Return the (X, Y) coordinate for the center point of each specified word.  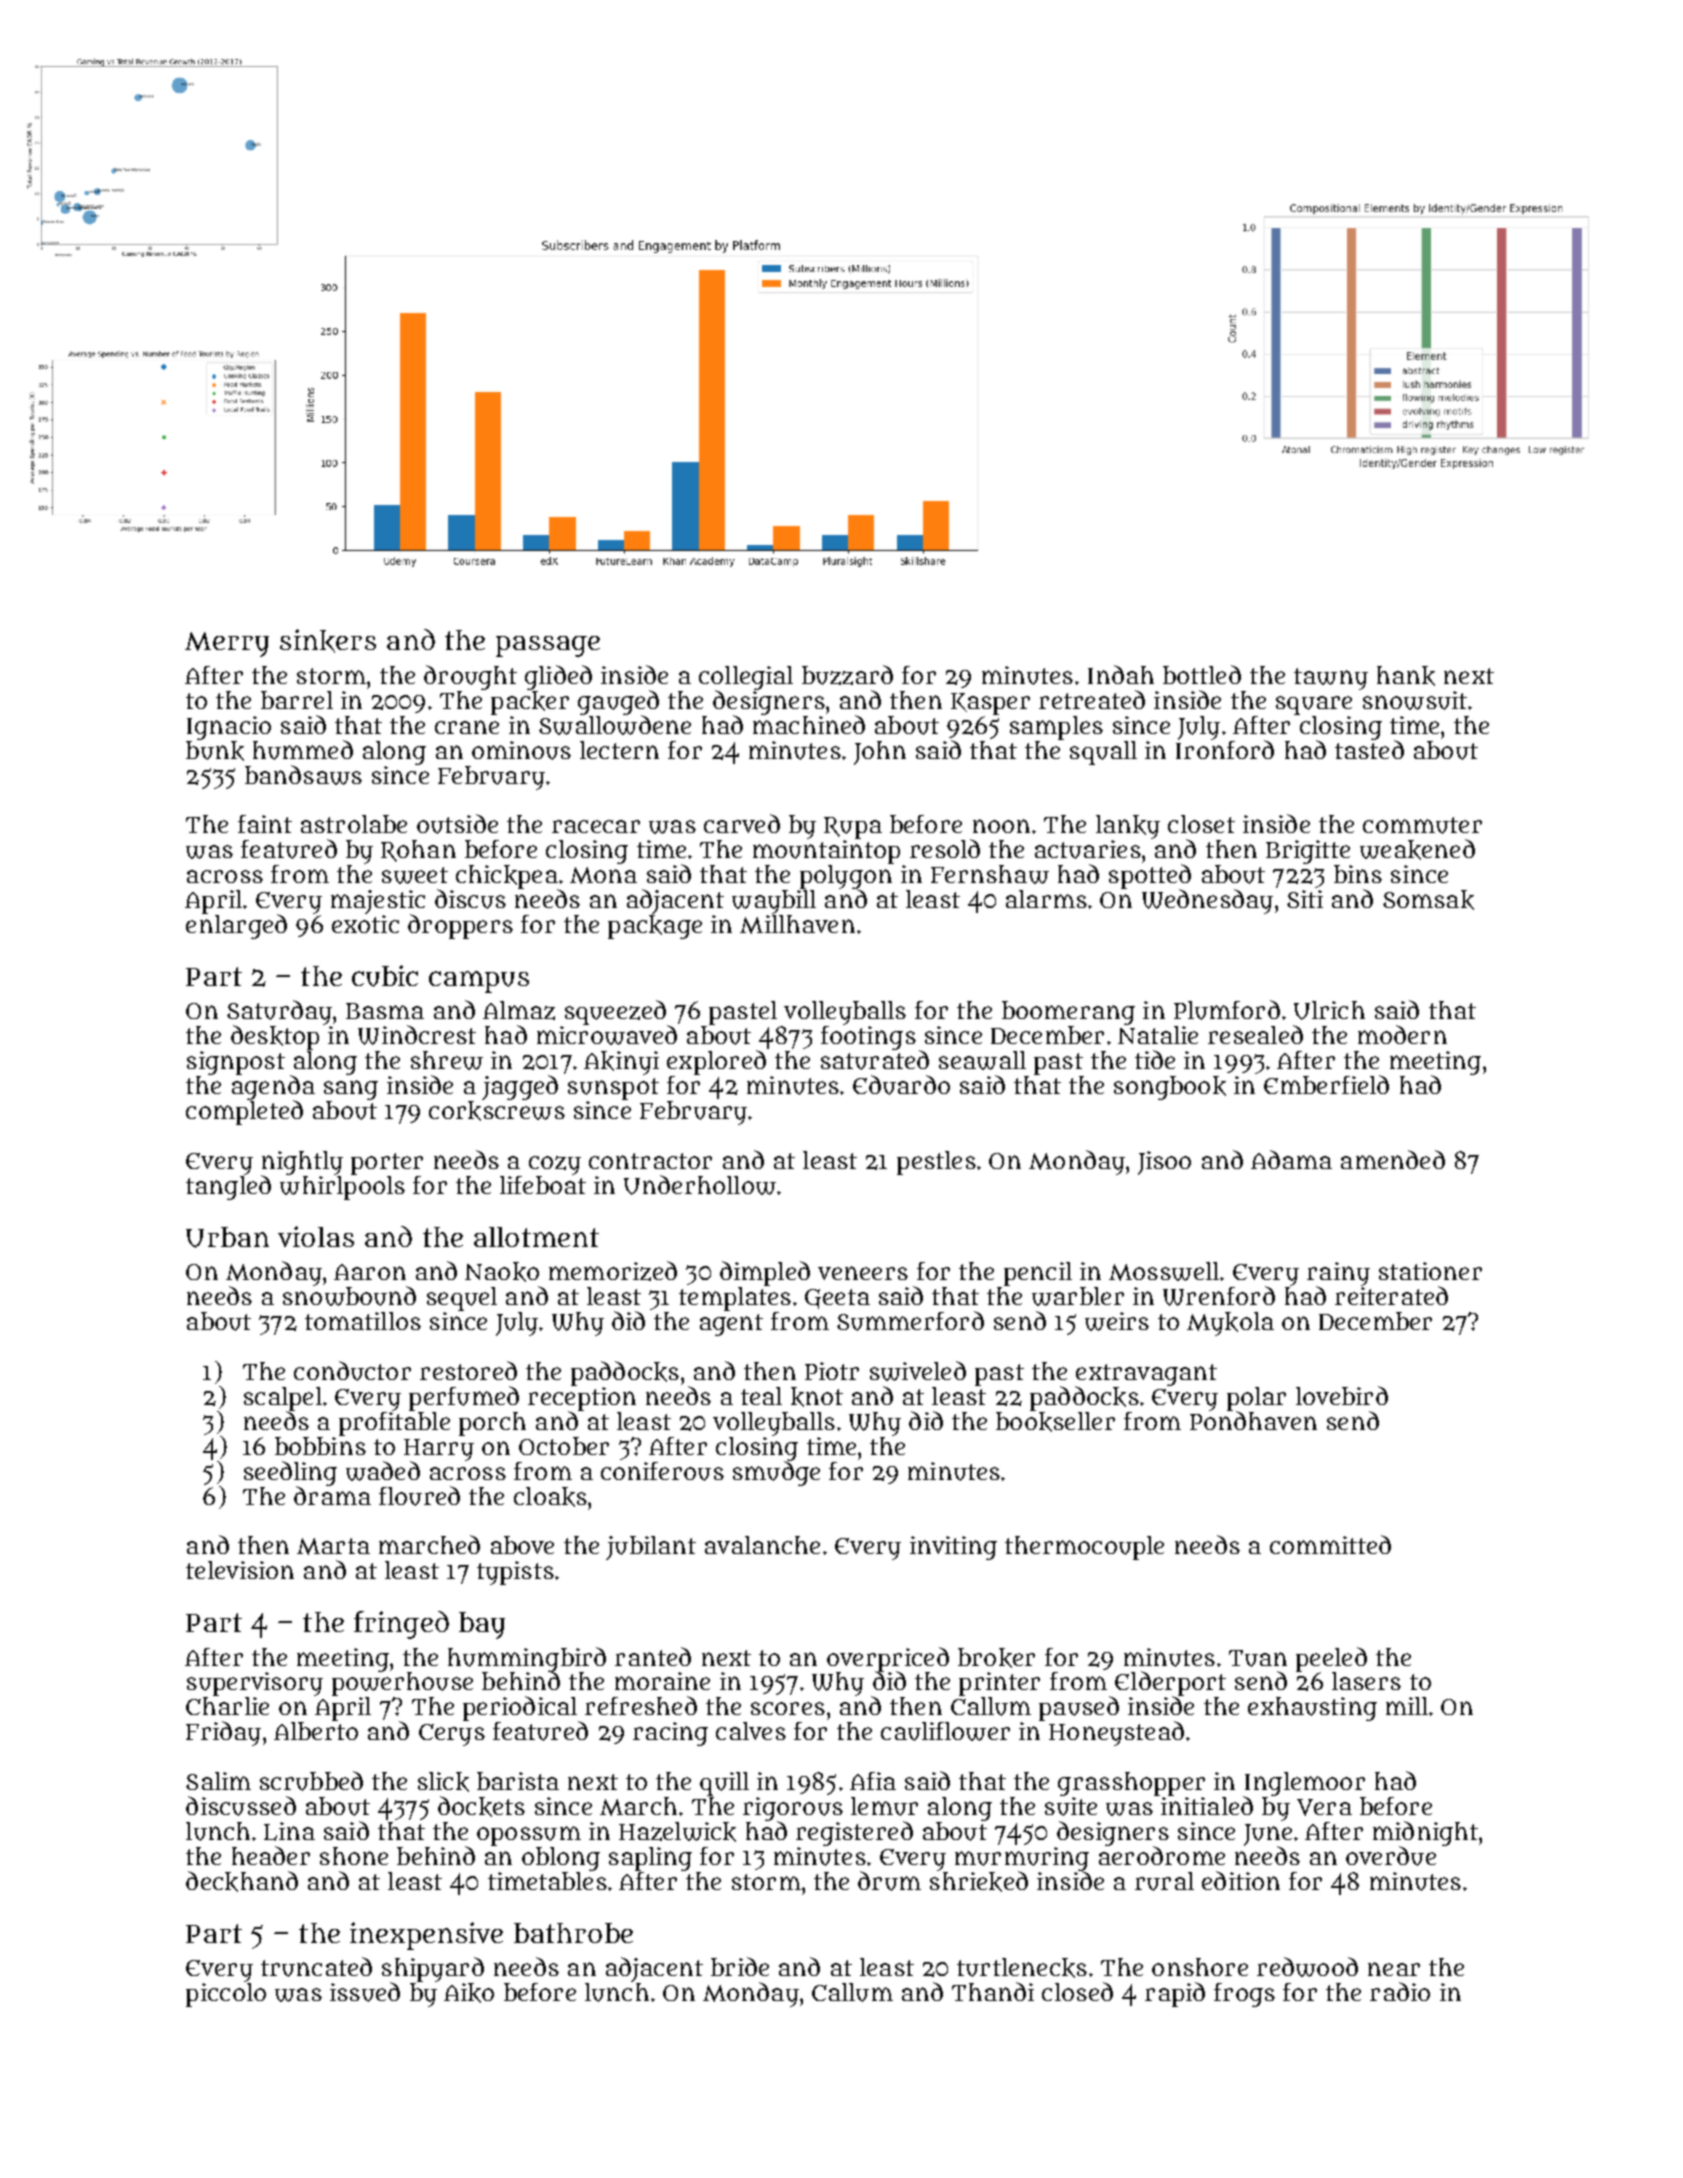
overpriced (888, 1659)
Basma (385, 1011)
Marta (333, 1546)
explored (716, 1062)
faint (265, 824)
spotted (1150, 876)
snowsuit (1415, 700)
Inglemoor (1305, 1784)
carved (742, 823)
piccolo (226, 1995)
